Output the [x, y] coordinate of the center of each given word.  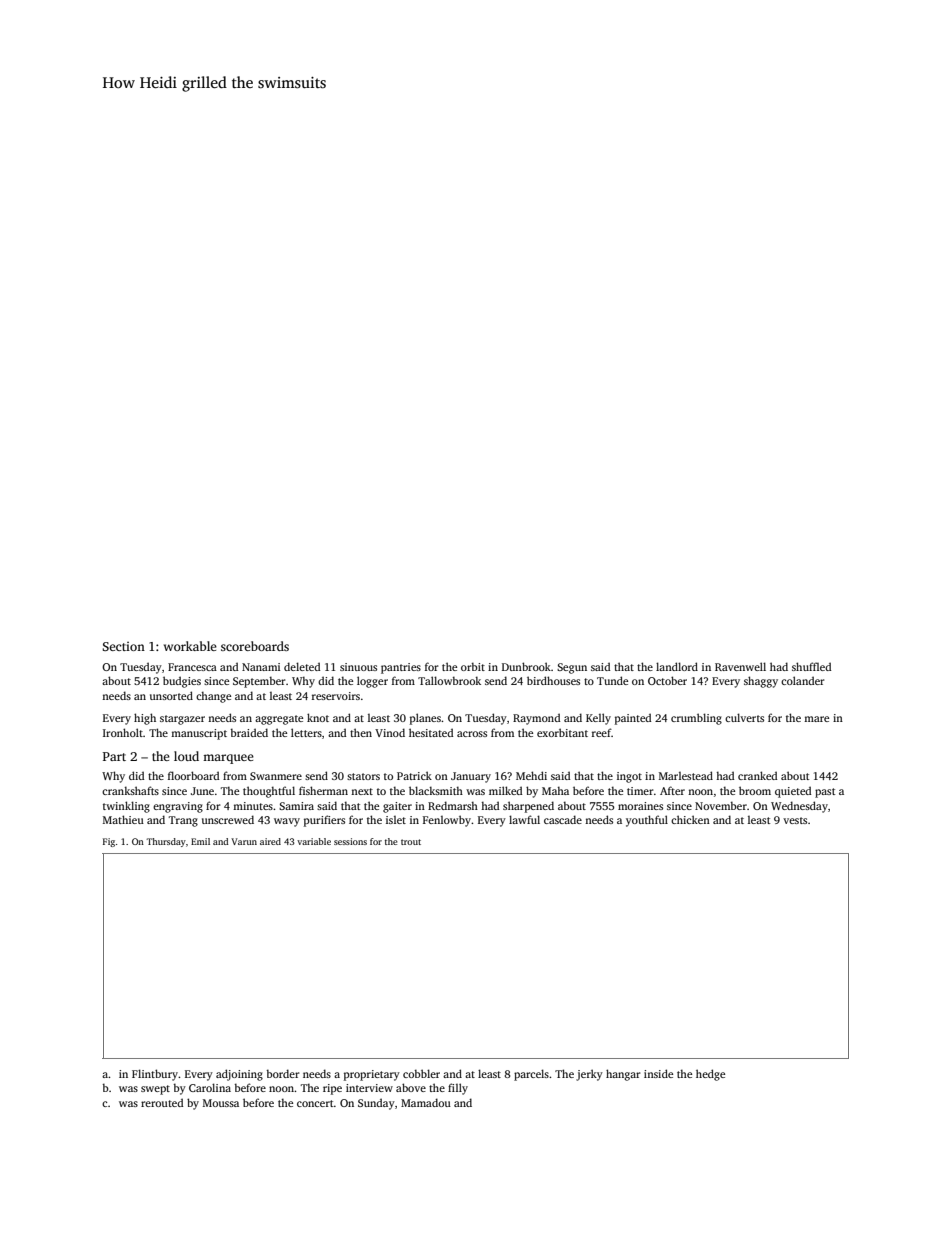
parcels [531, 1075]
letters [306, 732]
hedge [710, 1075]
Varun [244, 841]
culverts [744, 717]
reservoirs [336, 696]
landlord [677, 666]
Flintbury [155, 1075]
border [283, 1073]
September [259, 682]
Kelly [598, 719]
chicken [690, 819]
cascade [563, 819]
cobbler [421, 1073]
